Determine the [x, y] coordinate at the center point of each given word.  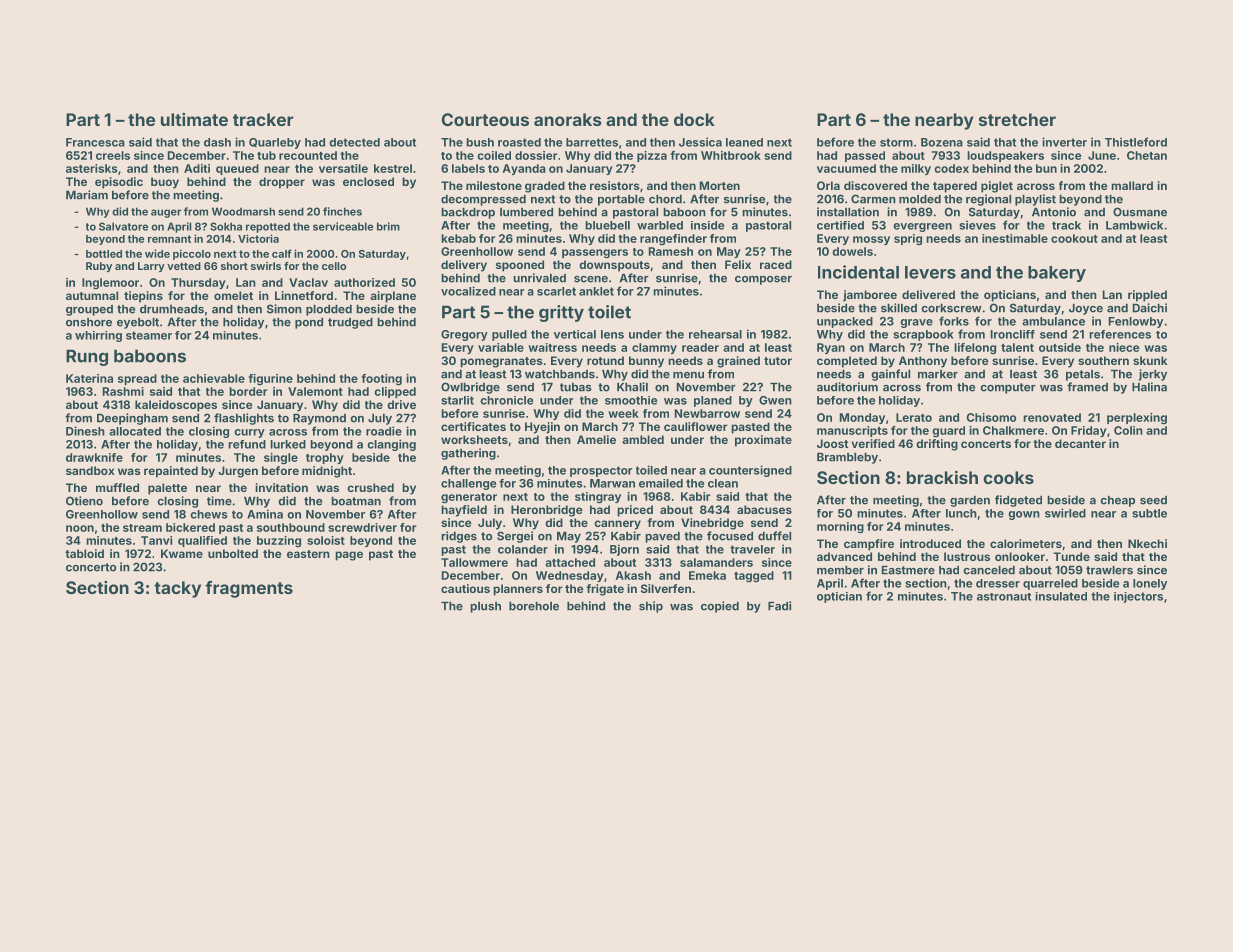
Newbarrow [707, 413]
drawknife [94, 457]
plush [485, 607]
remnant [169, 239]
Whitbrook [731, 155]
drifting [937, 445]
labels [468, 168]
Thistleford [1136, 142]
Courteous [485, 119]
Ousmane [1140, 212]
